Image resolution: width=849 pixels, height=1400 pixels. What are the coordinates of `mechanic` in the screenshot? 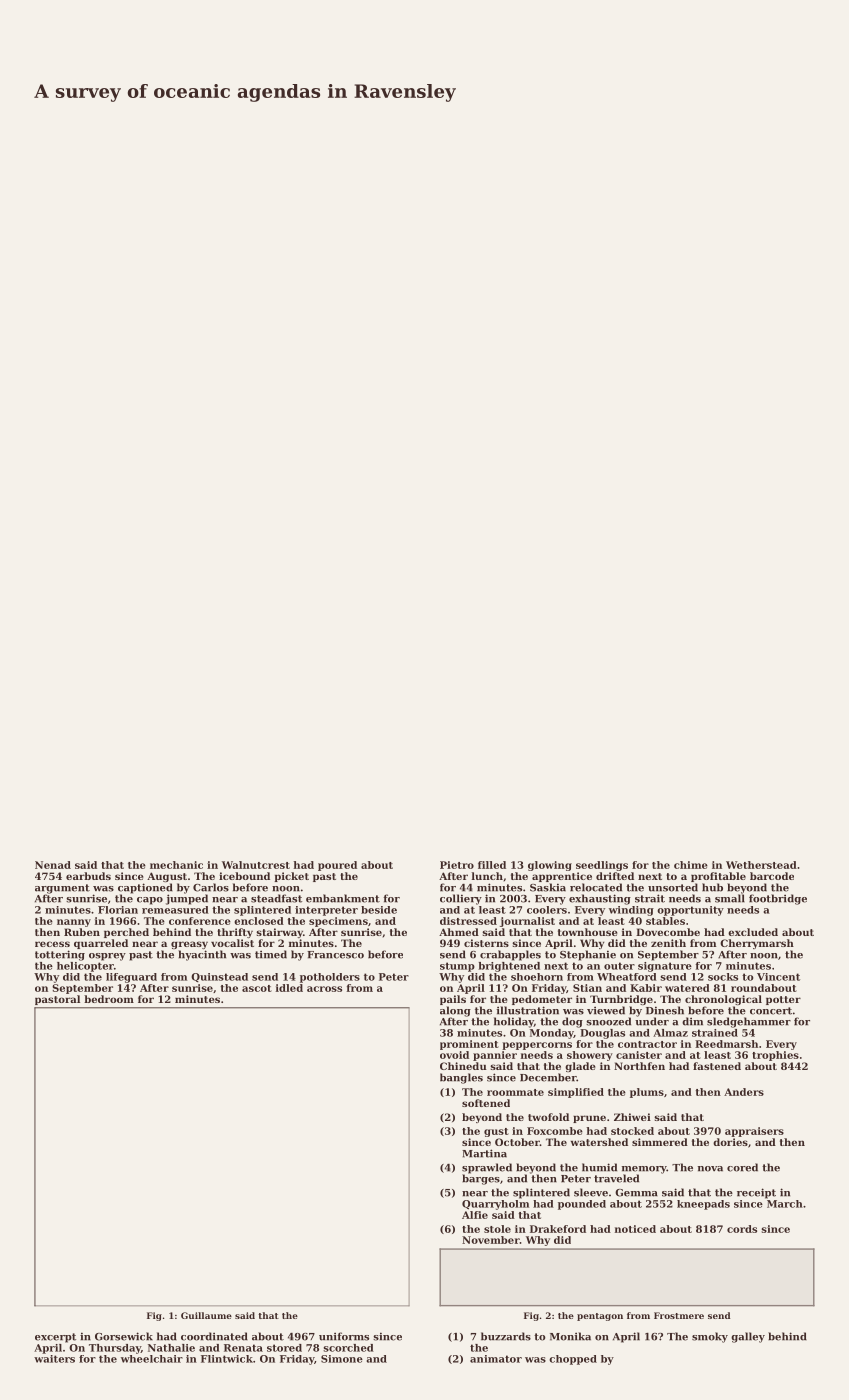 It's located at (176, 865).
